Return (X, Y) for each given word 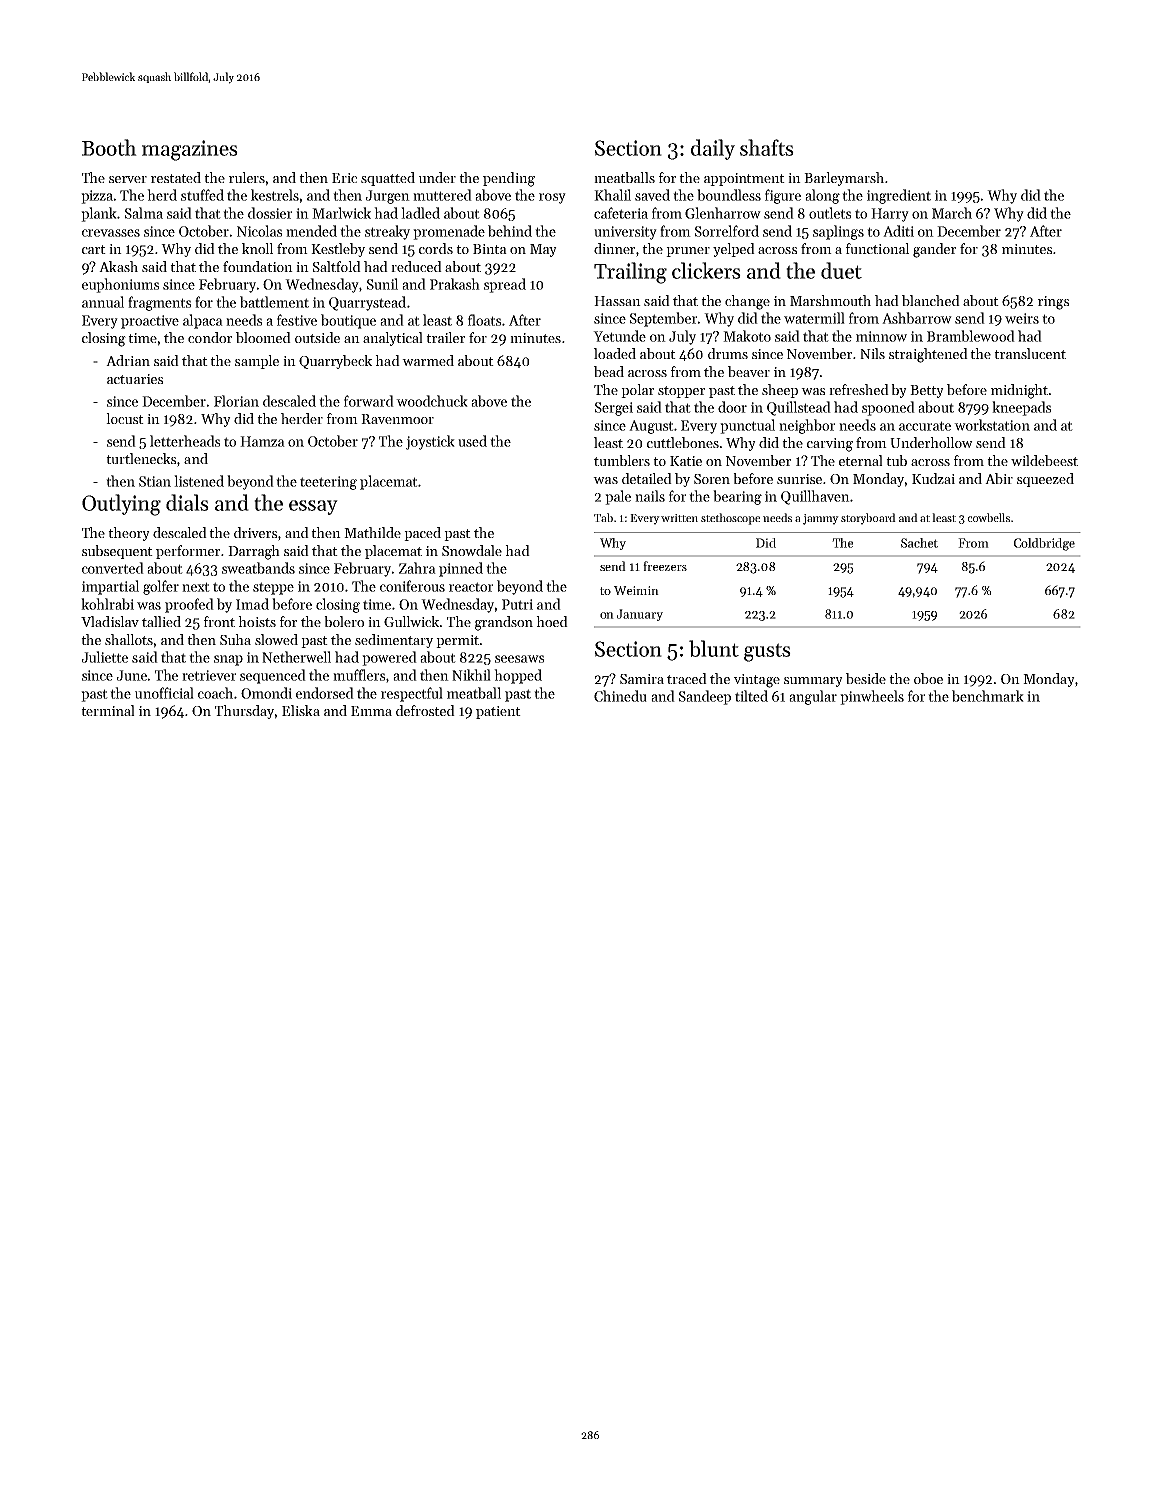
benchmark (988, 696)
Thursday (244, 712)
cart (94, 249)
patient (498, 712)
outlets (830, 213)
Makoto (747, 336)
